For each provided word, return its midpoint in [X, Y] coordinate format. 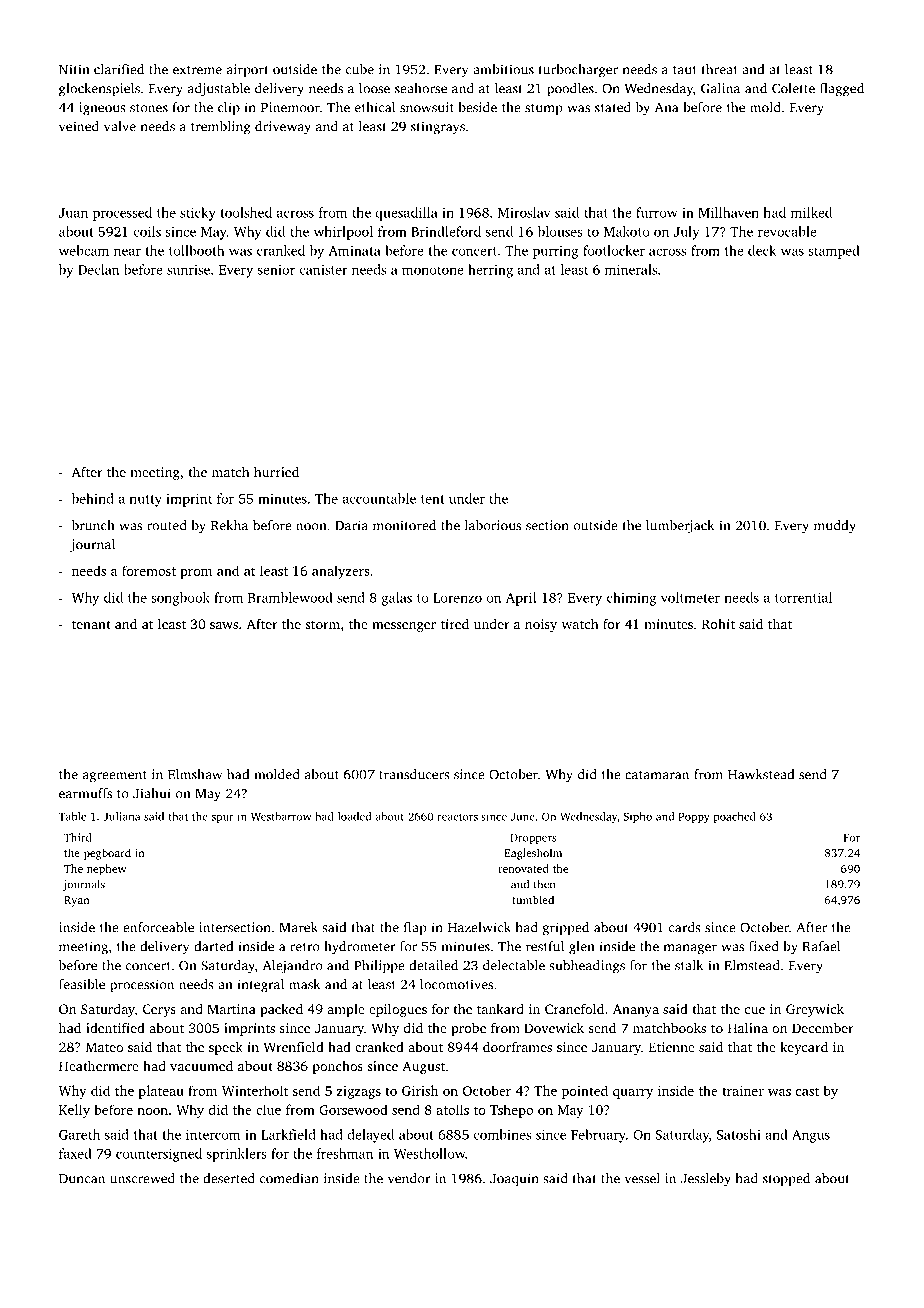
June [523, 816]
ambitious [503, 69]
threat [720, 69]
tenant [91, 624]
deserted [229, 1178]
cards [685, 927]
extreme [197, 70]
